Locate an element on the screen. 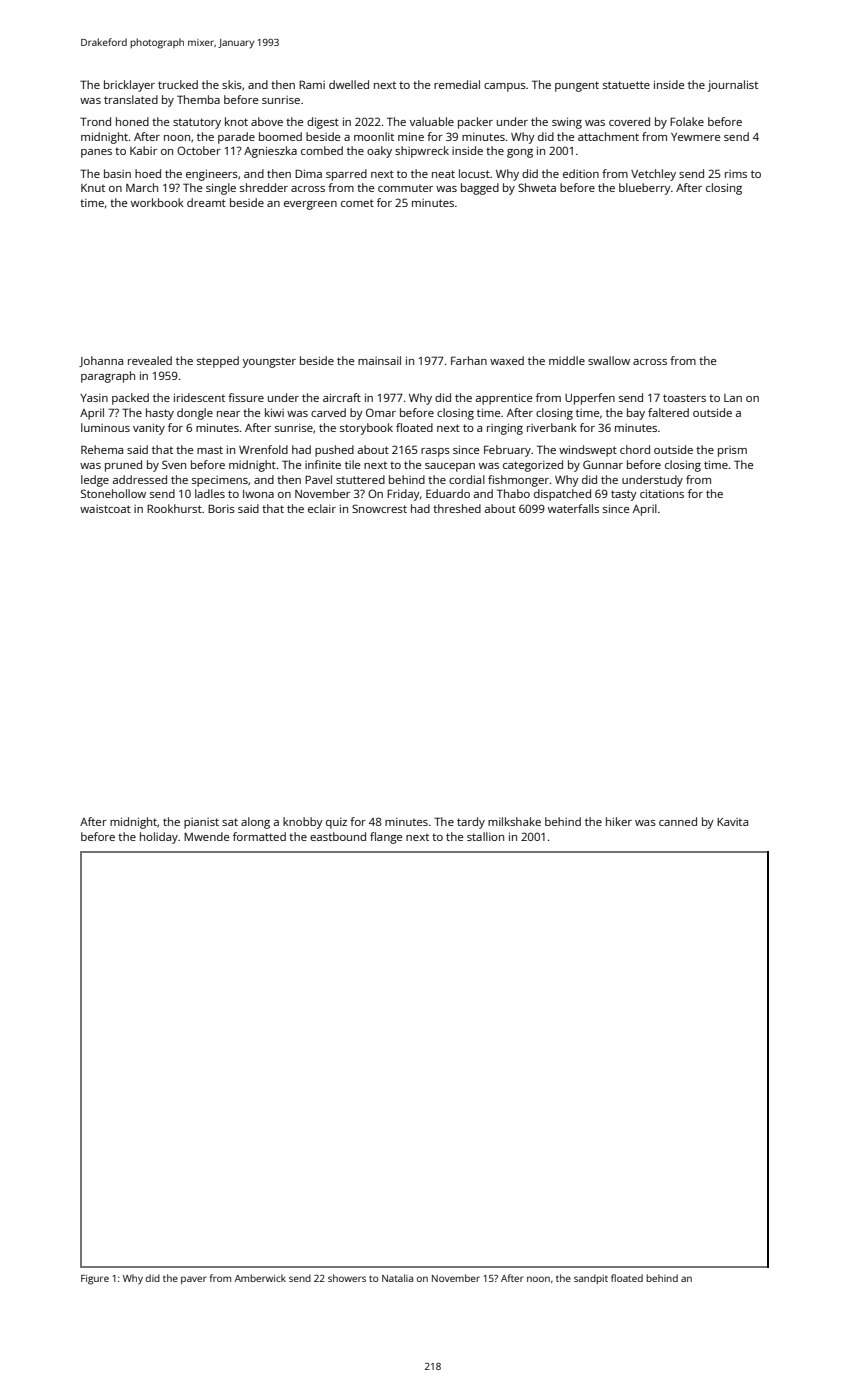 This screenshot has width=849, height=1400. toasters is located at coordinates (684, 398).
